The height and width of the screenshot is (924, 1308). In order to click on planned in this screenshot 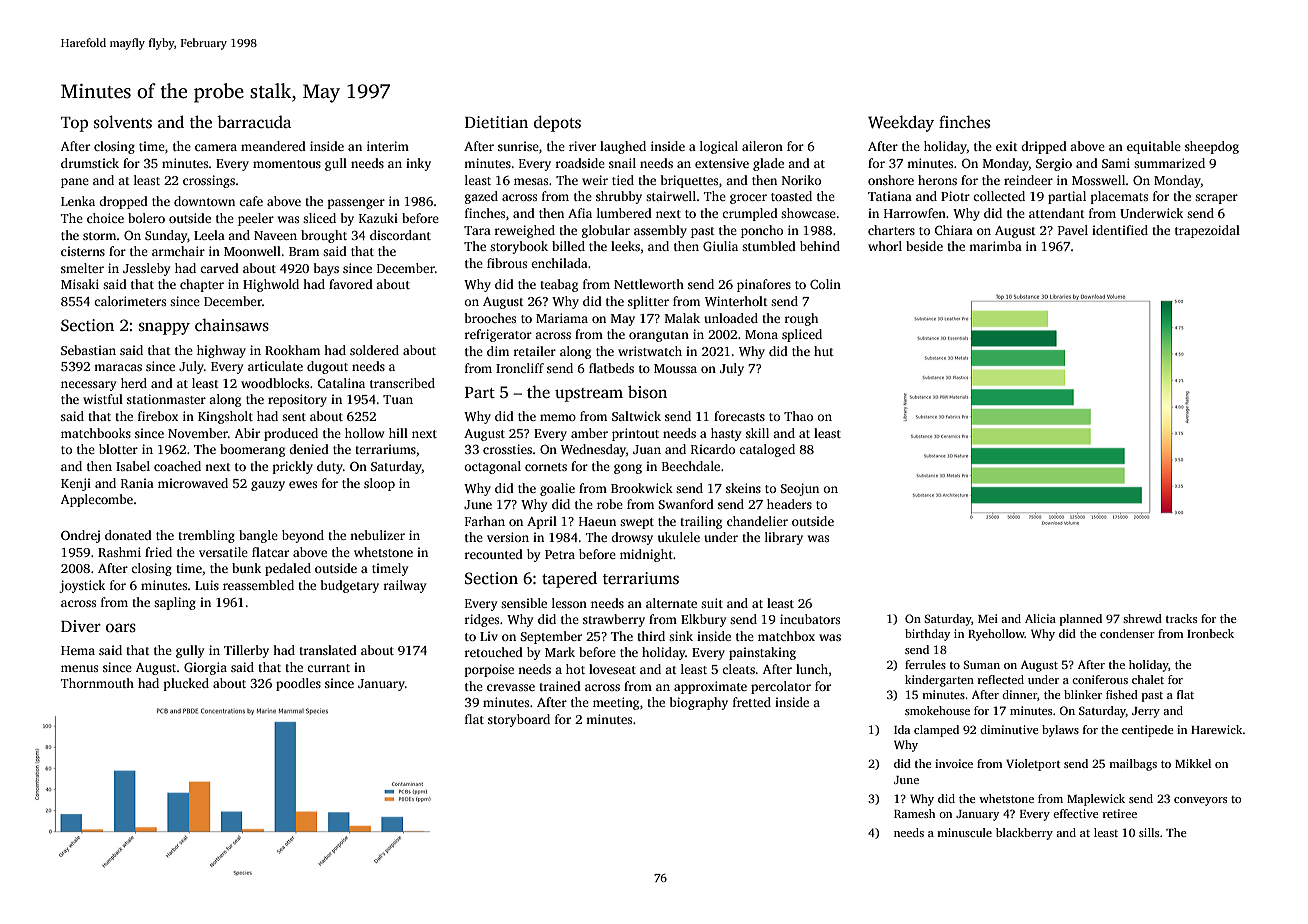, I will do `click(1081, 620)`.
